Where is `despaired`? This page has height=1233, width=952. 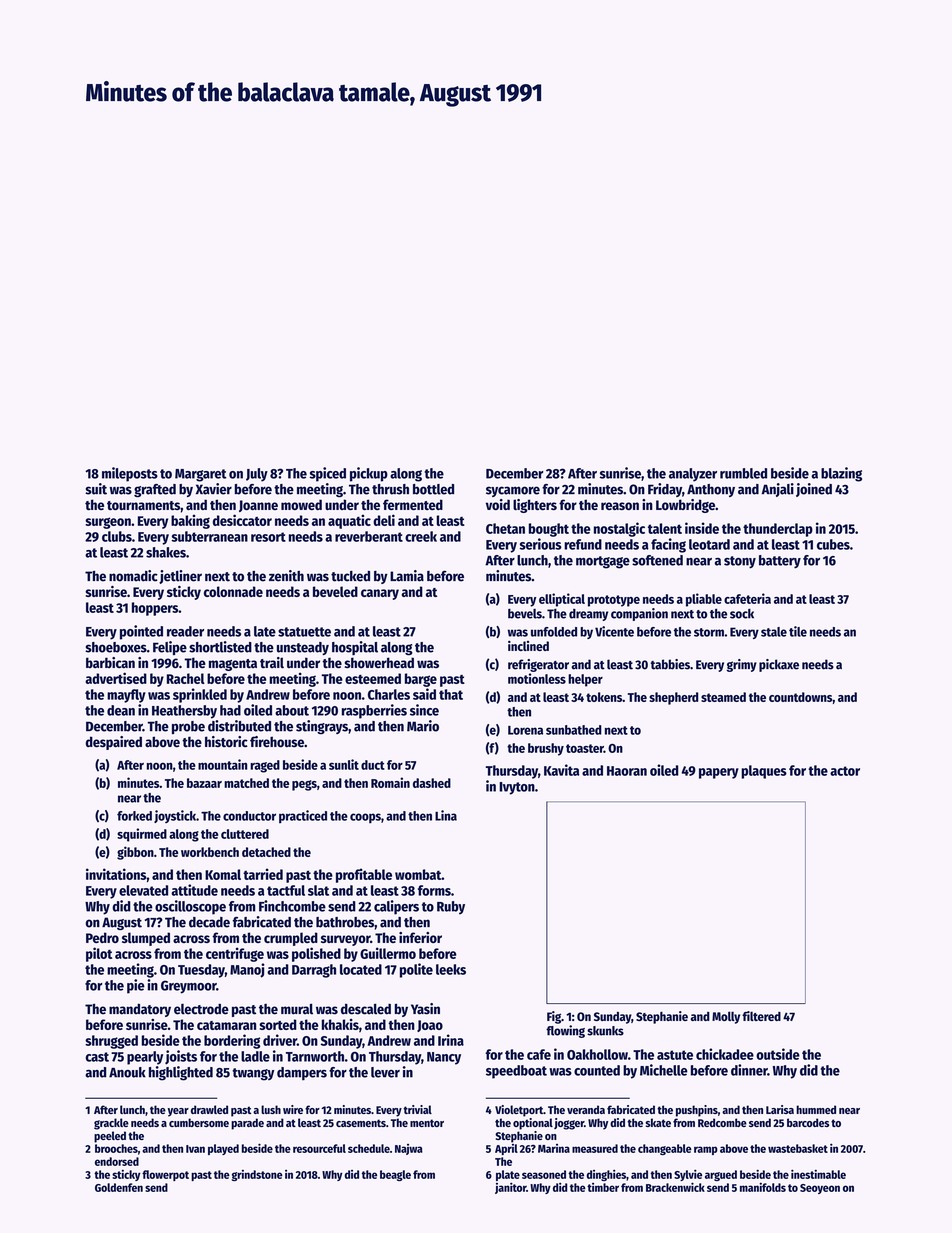 despaired is located at coordinates (114, 743).
